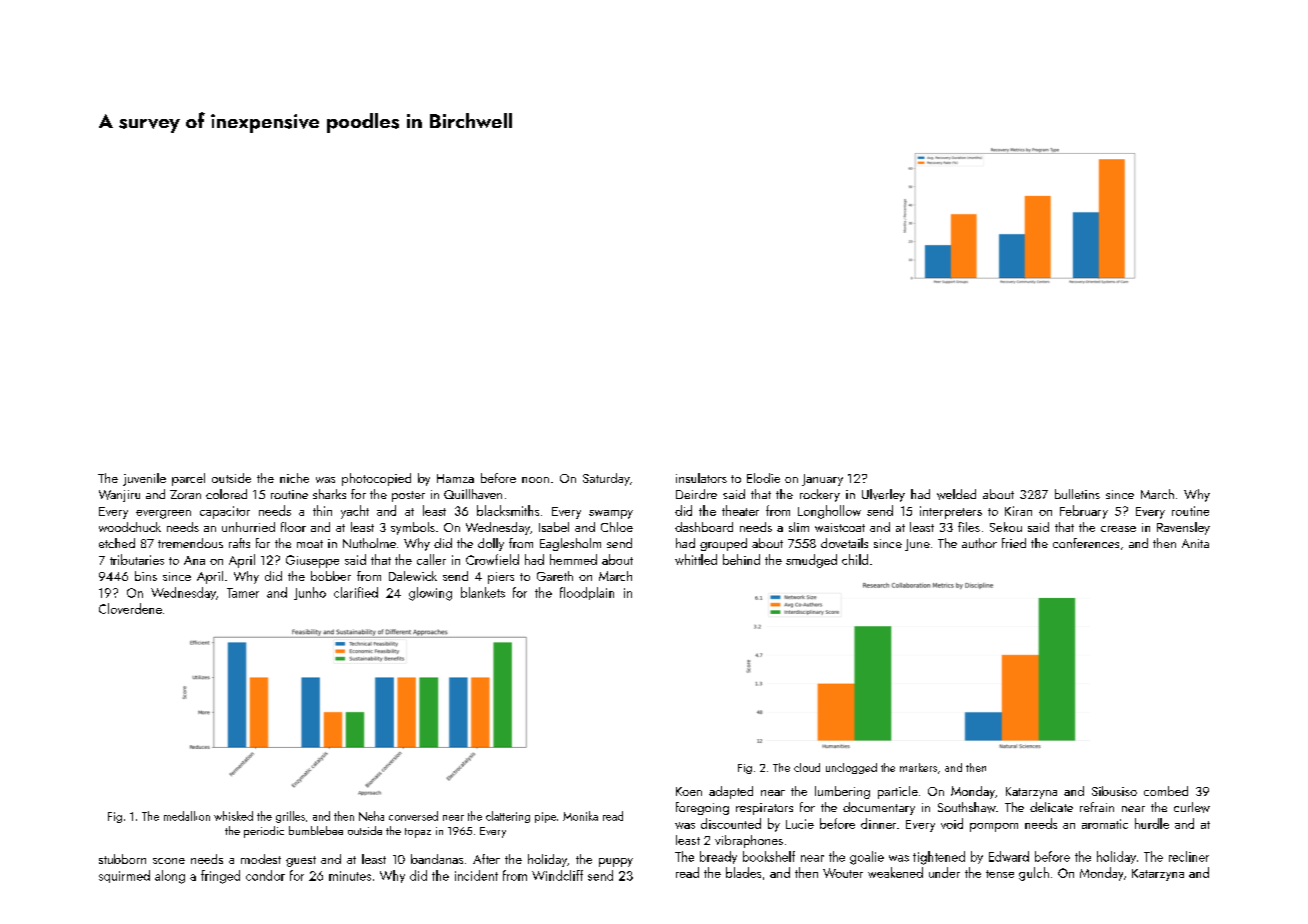 The width and height of the page is (1308, 924). I want to click on Sibusiso, so click(1114, 791).
